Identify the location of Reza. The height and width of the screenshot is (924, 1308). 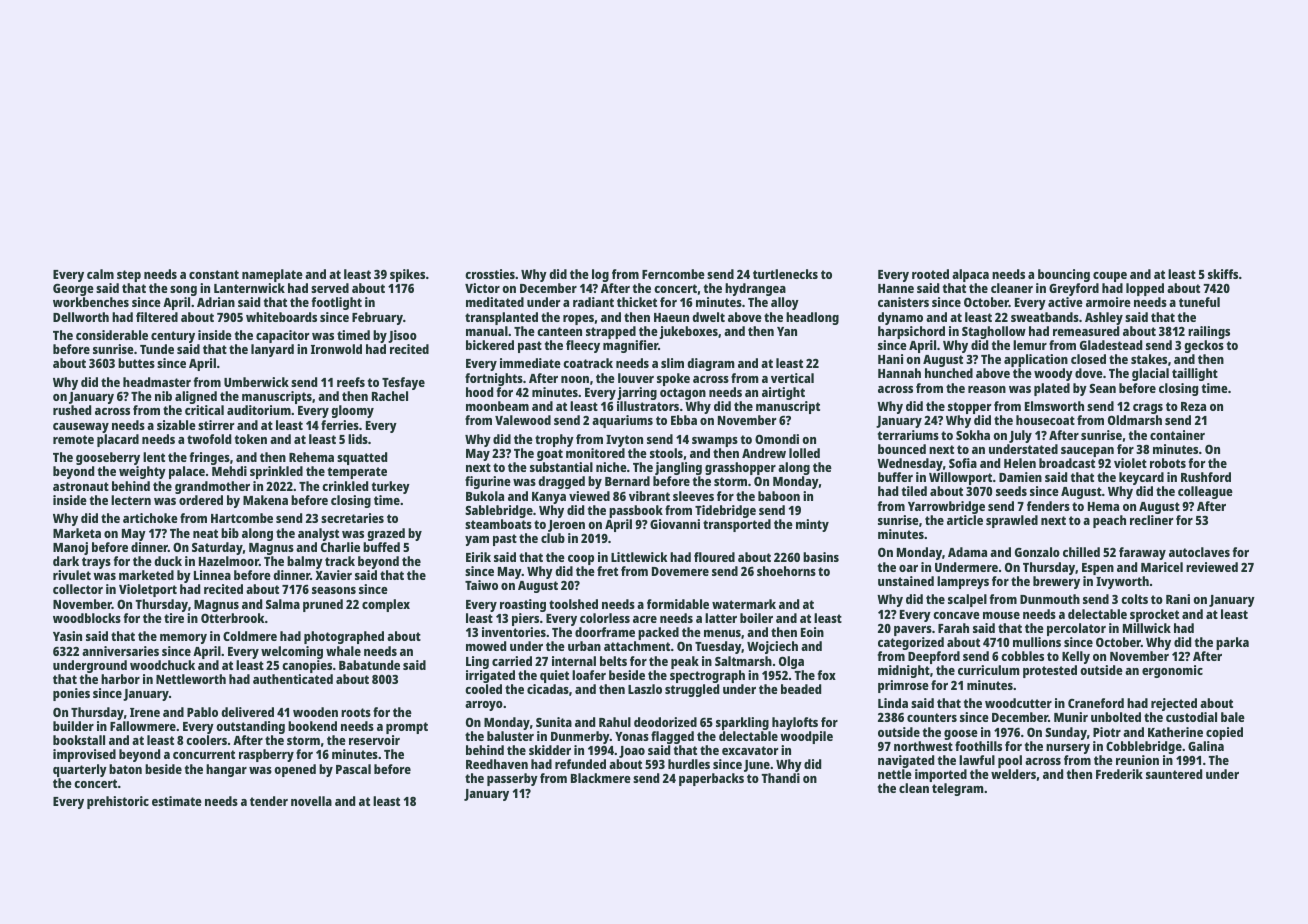
(1193, 406).
